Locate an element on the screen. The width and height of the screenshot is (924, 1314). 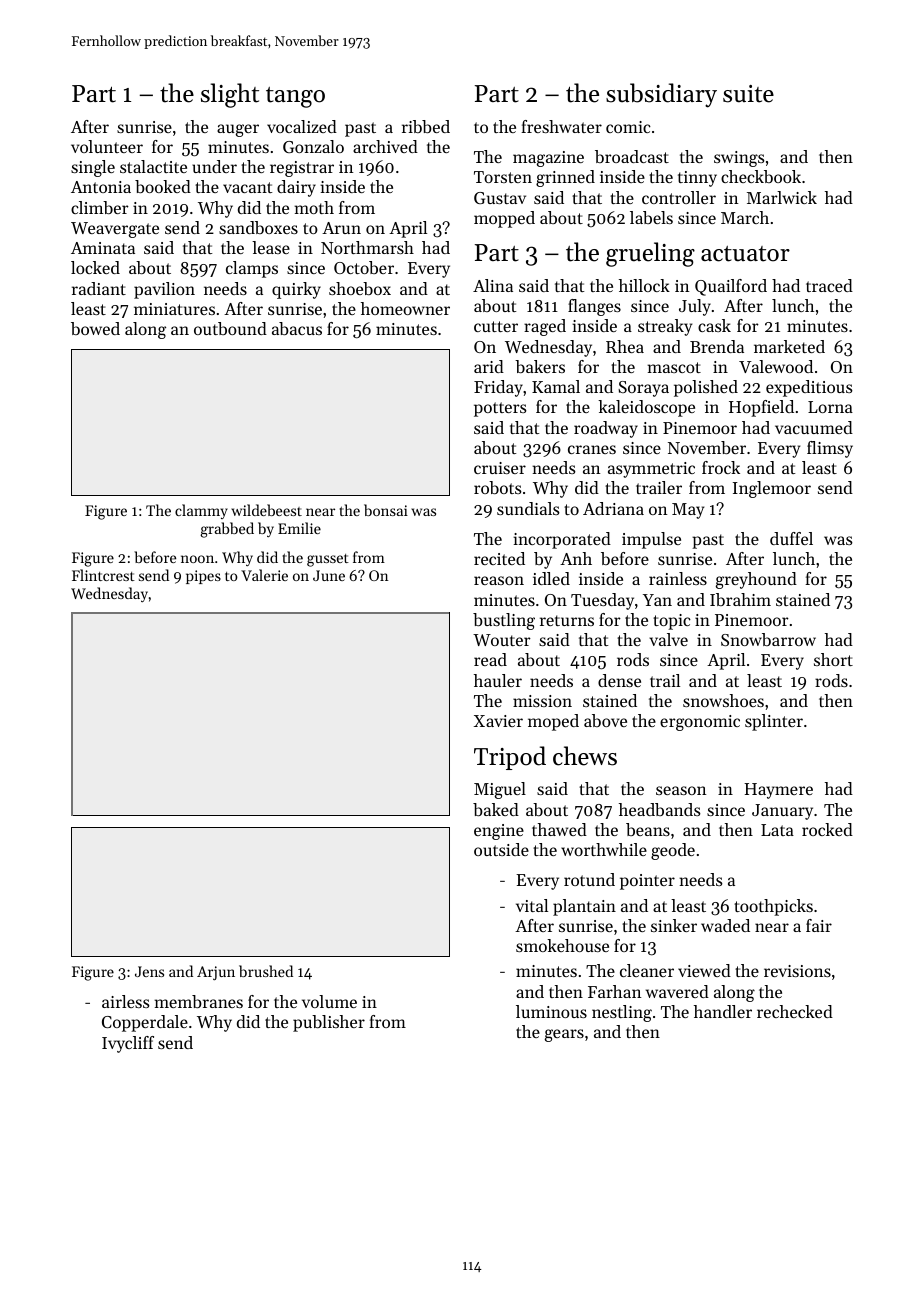
slight is located at coordinates (230, 95).
